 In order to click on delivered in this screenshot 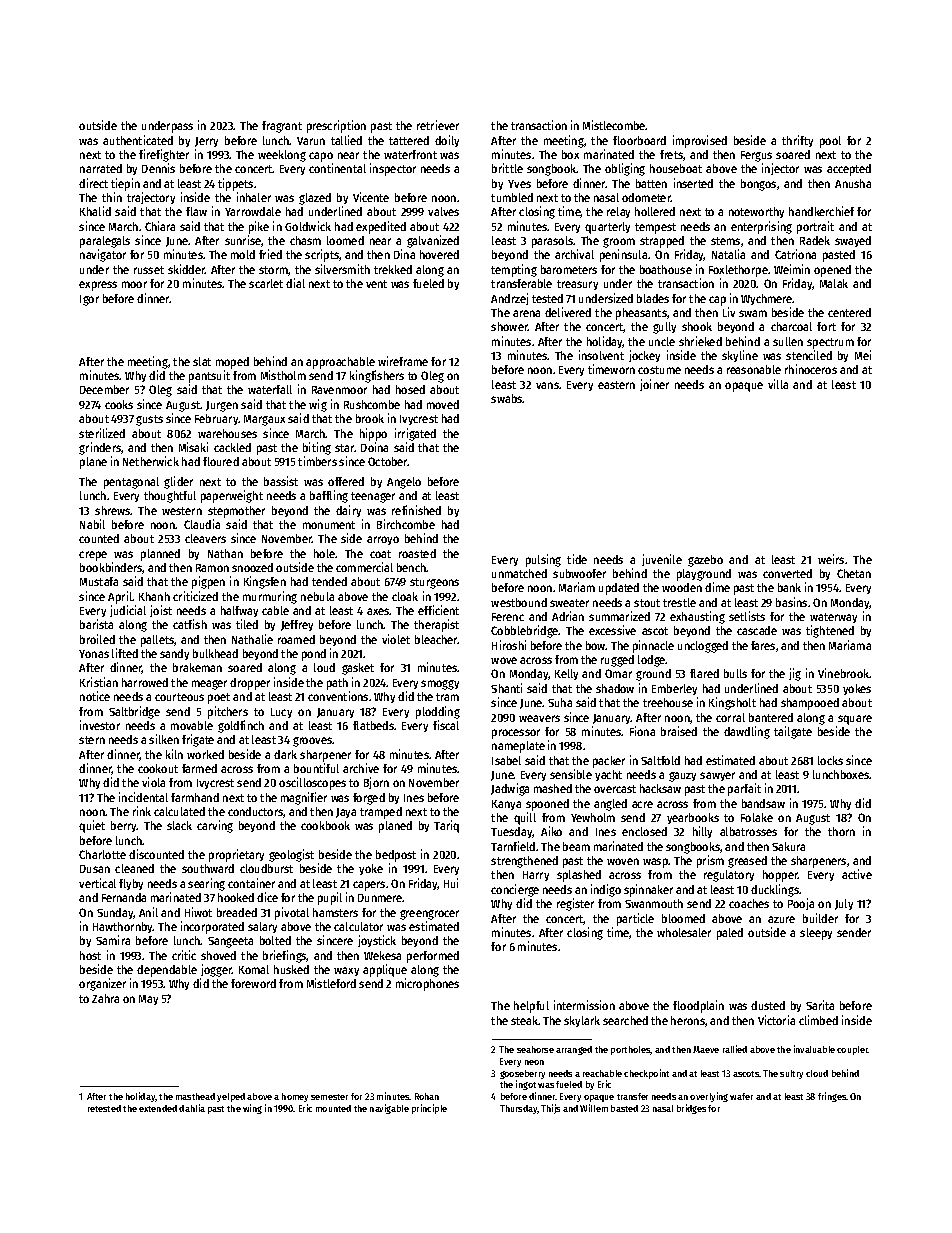, I will do `click(568, 312)`.
